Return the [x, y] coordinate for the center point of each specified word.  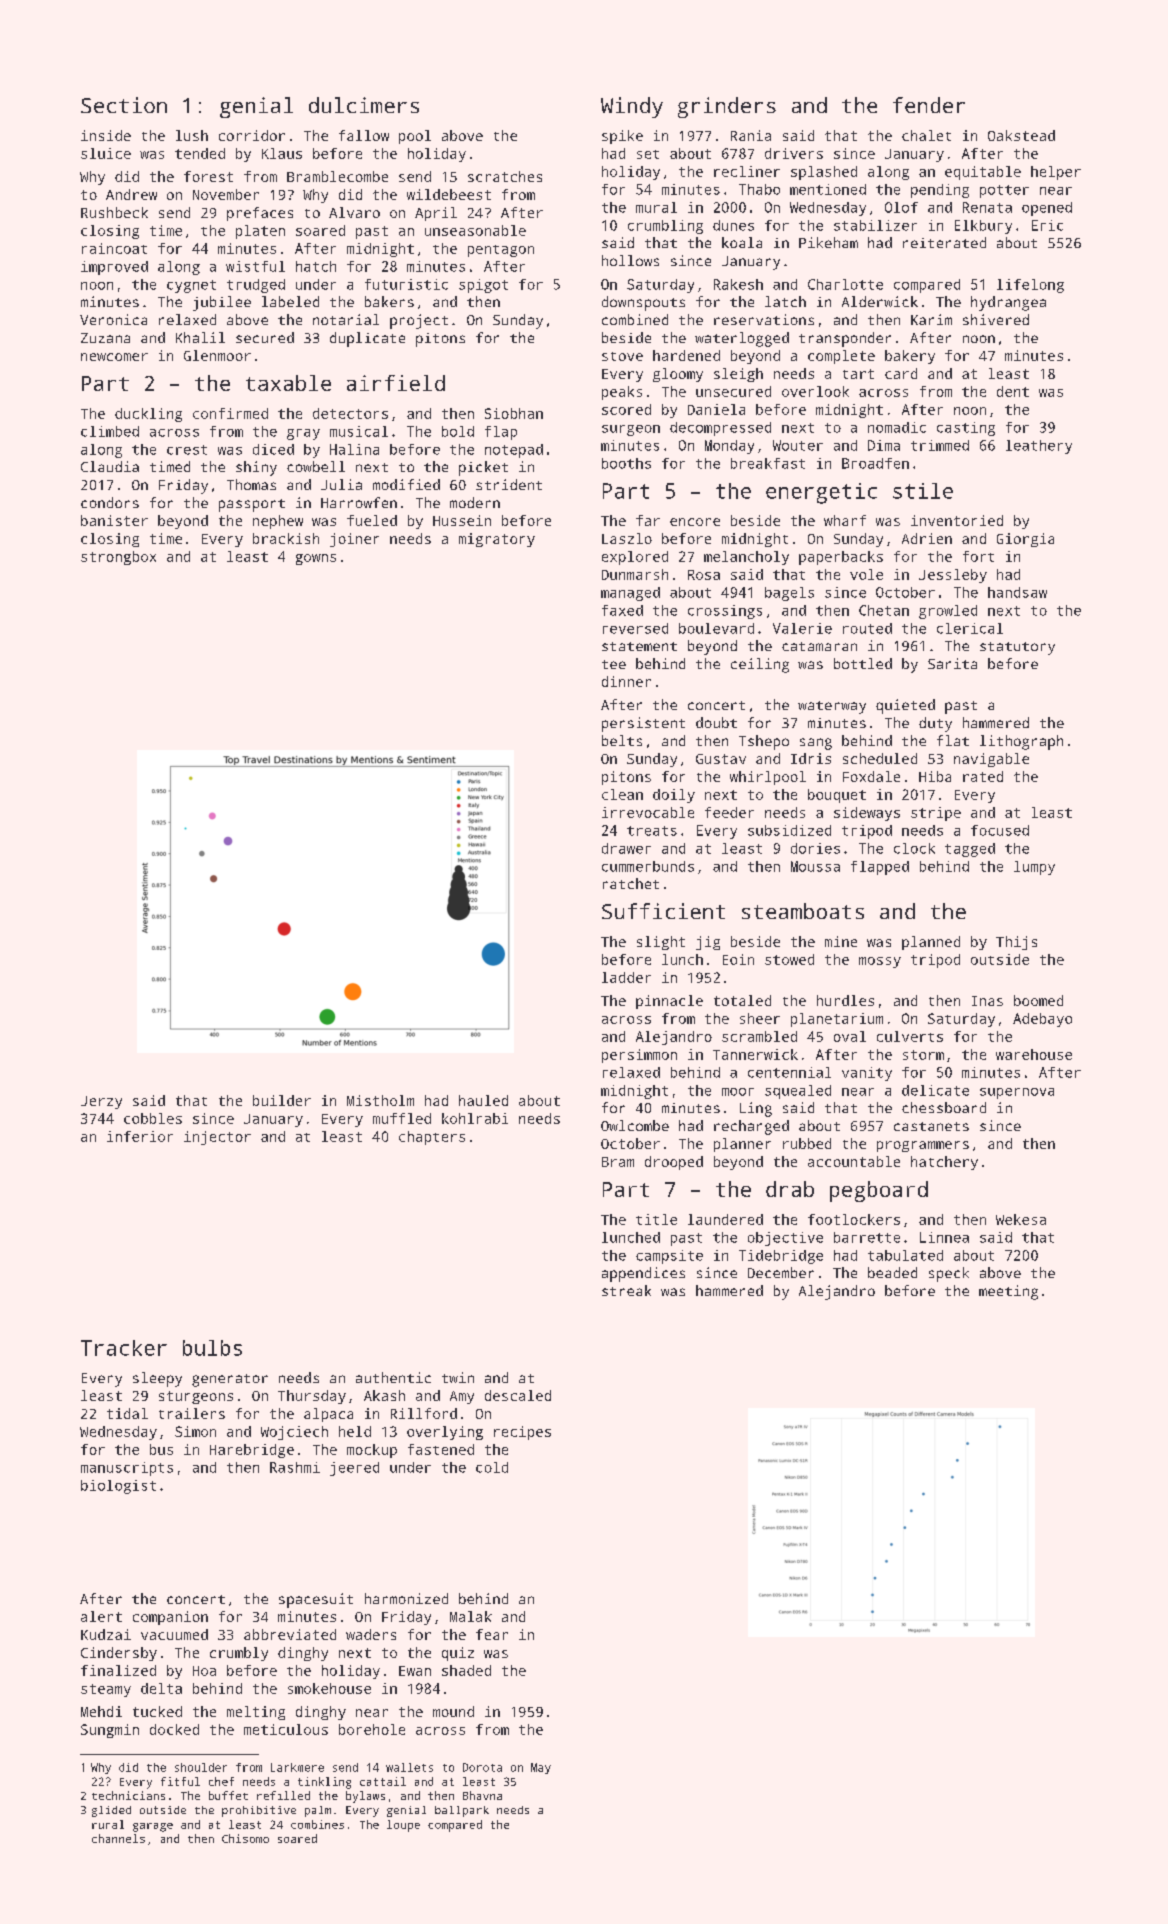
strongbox [118, 558]
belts [622, 740]
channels [118, 1838]
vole [866, 574]
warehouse [1034, 1054]
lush [192, 135]
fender [929, 105]
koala [742, 242]
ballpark [462, 1811]
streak [626, 1290]
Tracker [124, 1348]
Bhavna [482, 1795]
